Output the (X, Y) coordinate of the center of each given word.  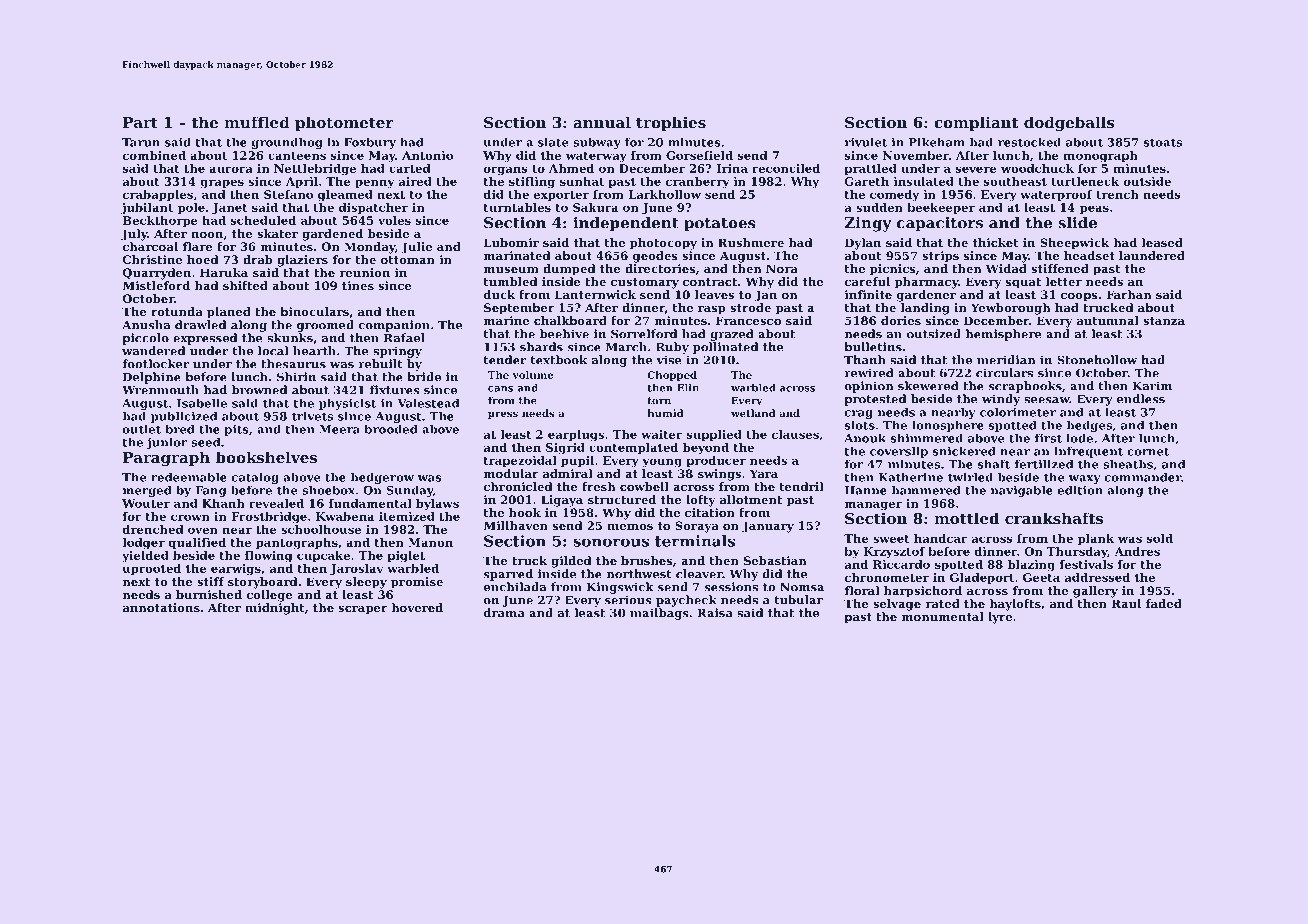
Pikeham (937, 142)
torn (659, 401)
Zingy (868, 224)
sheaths (1128, 464)
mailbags (659, 614)
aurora (231, 169)
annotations (161, 607)
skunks (290, 338)
